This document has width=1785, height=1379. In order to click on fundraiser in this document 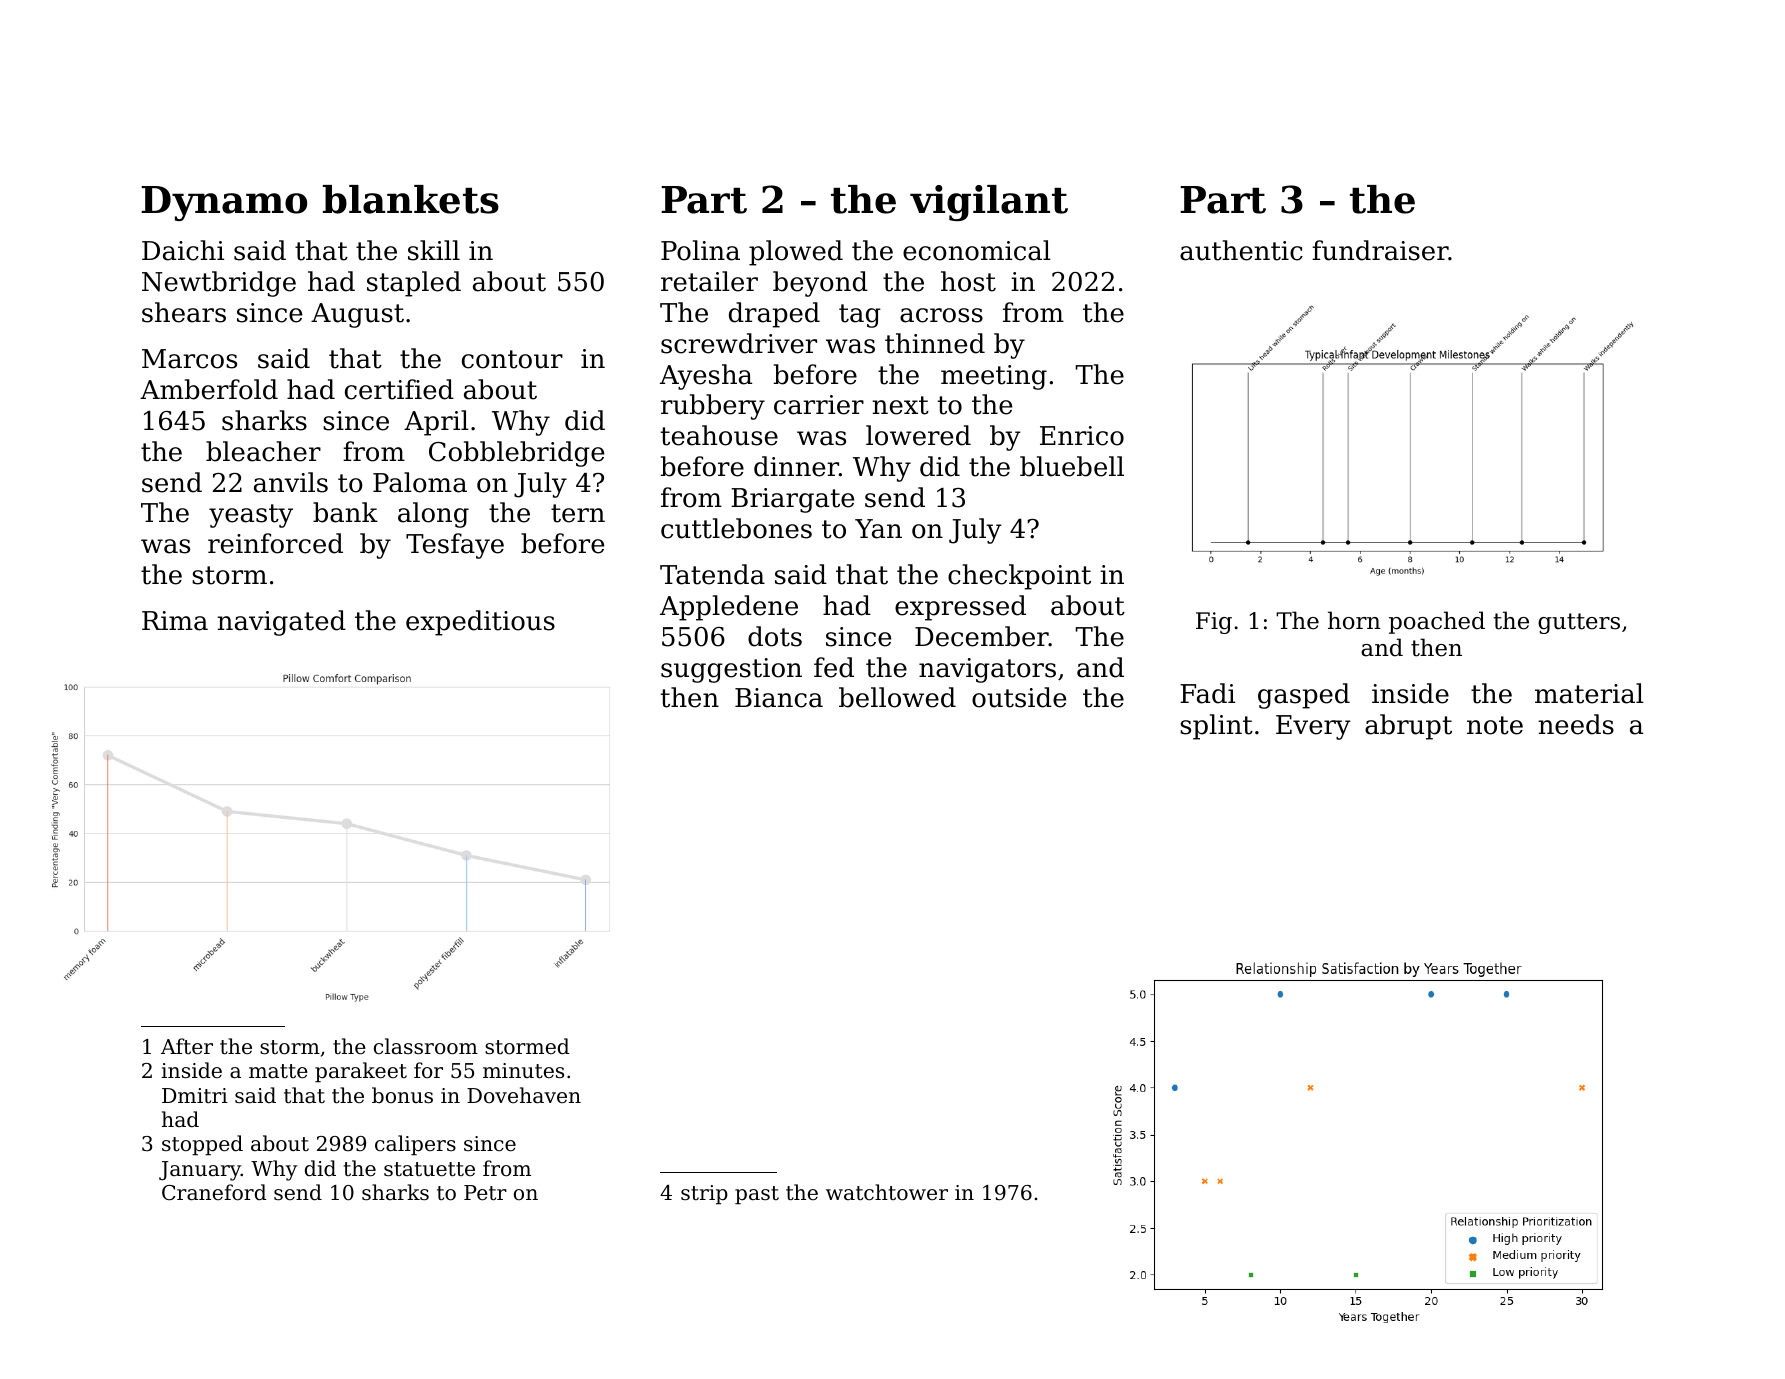, I will do `click(1380, 250)`.
